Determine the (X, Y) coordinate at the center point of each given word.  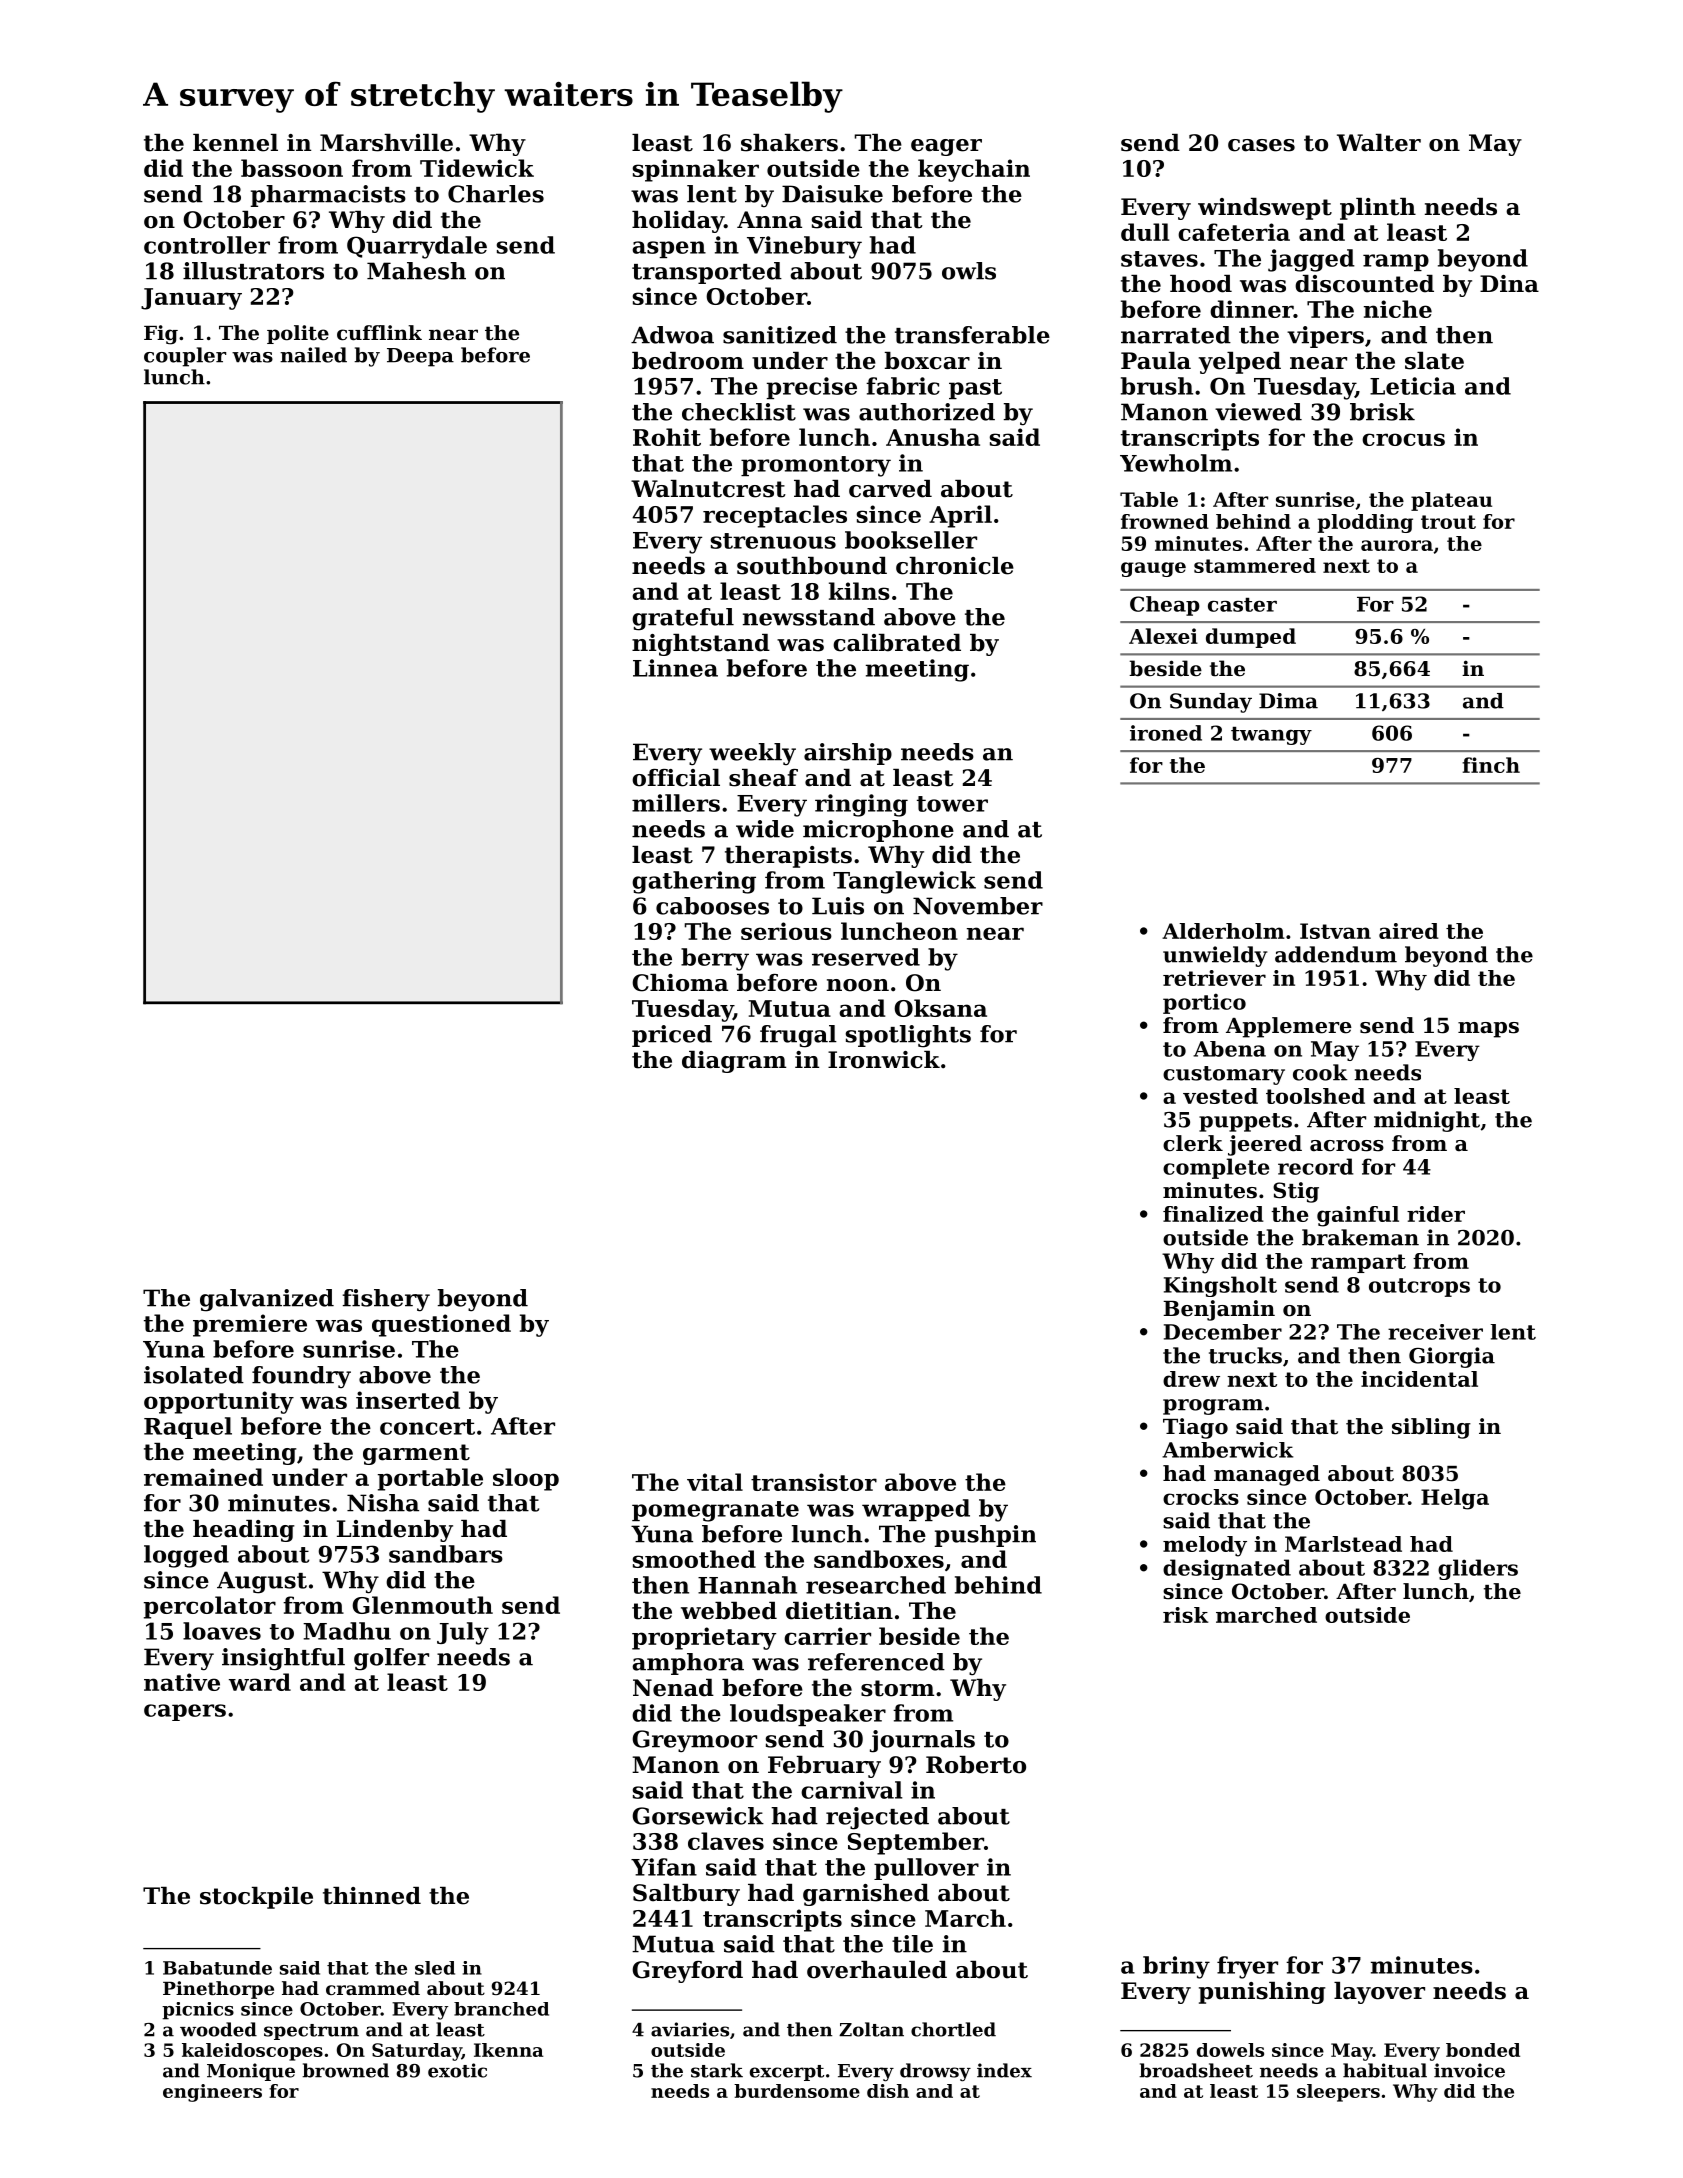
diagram (734, 1062)
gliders (1478, 1569)
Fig (161, 335)
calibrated (897, 643)
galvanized (267, 1300)
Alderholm (1223, 931)
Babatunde (217, 1968)
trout (1448, 522)
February (824, 1767)
